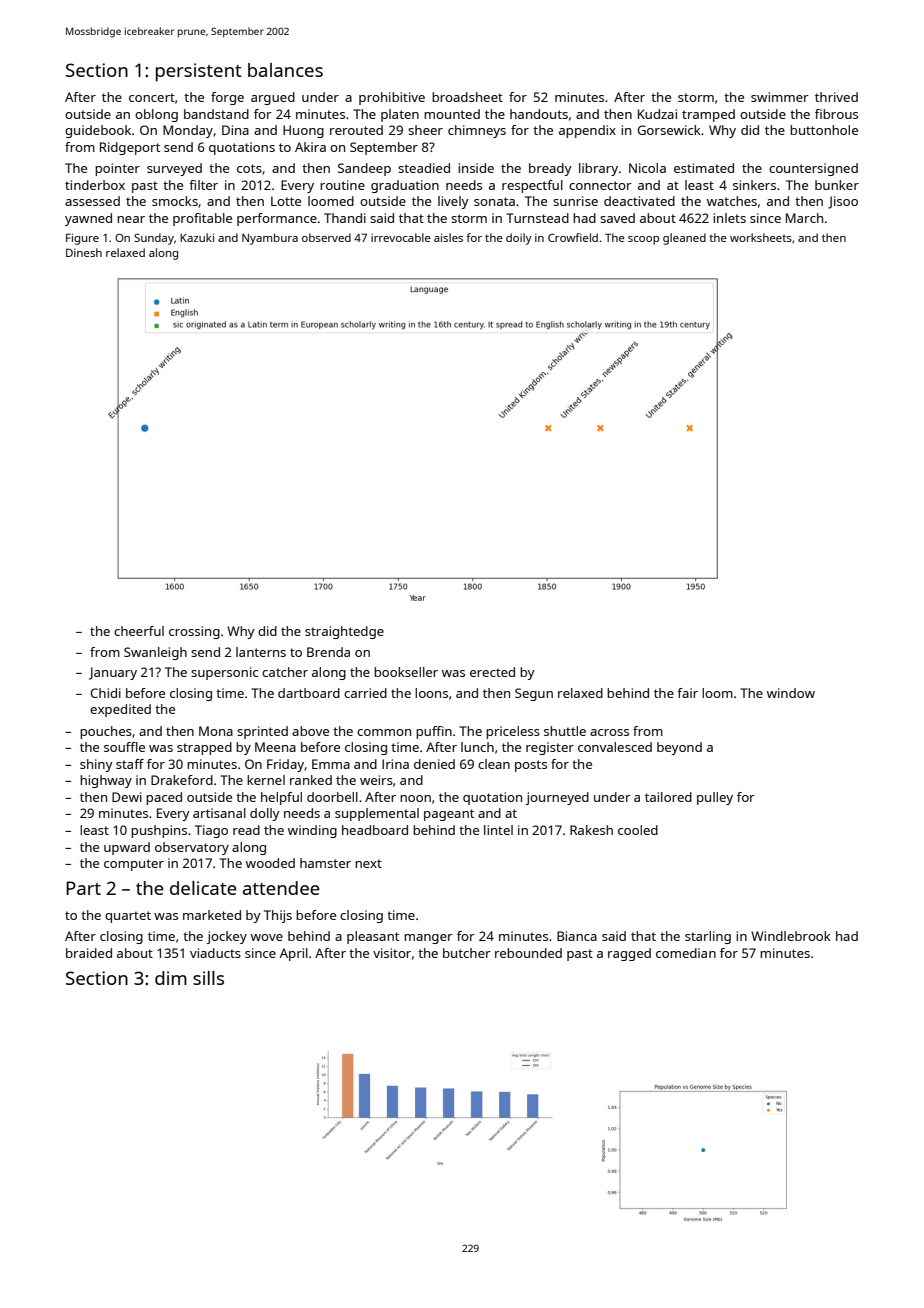 This page has width=924, height=1308. Describe the element at coordinates (761, 237) in the page. I see `worksheets` at that location.
